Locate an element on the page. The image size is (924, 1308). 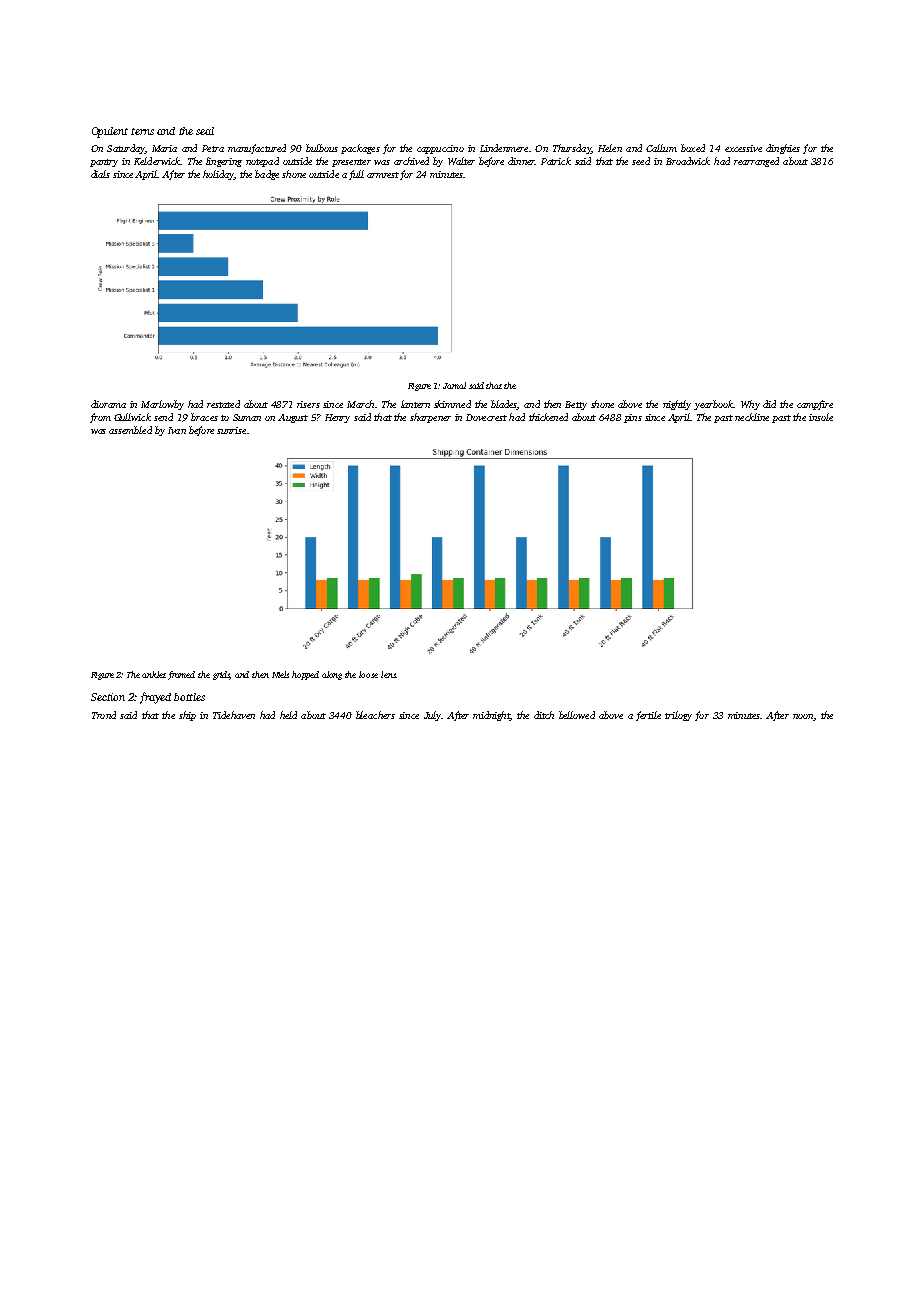
Trond is located at coordinates (104, 715).
